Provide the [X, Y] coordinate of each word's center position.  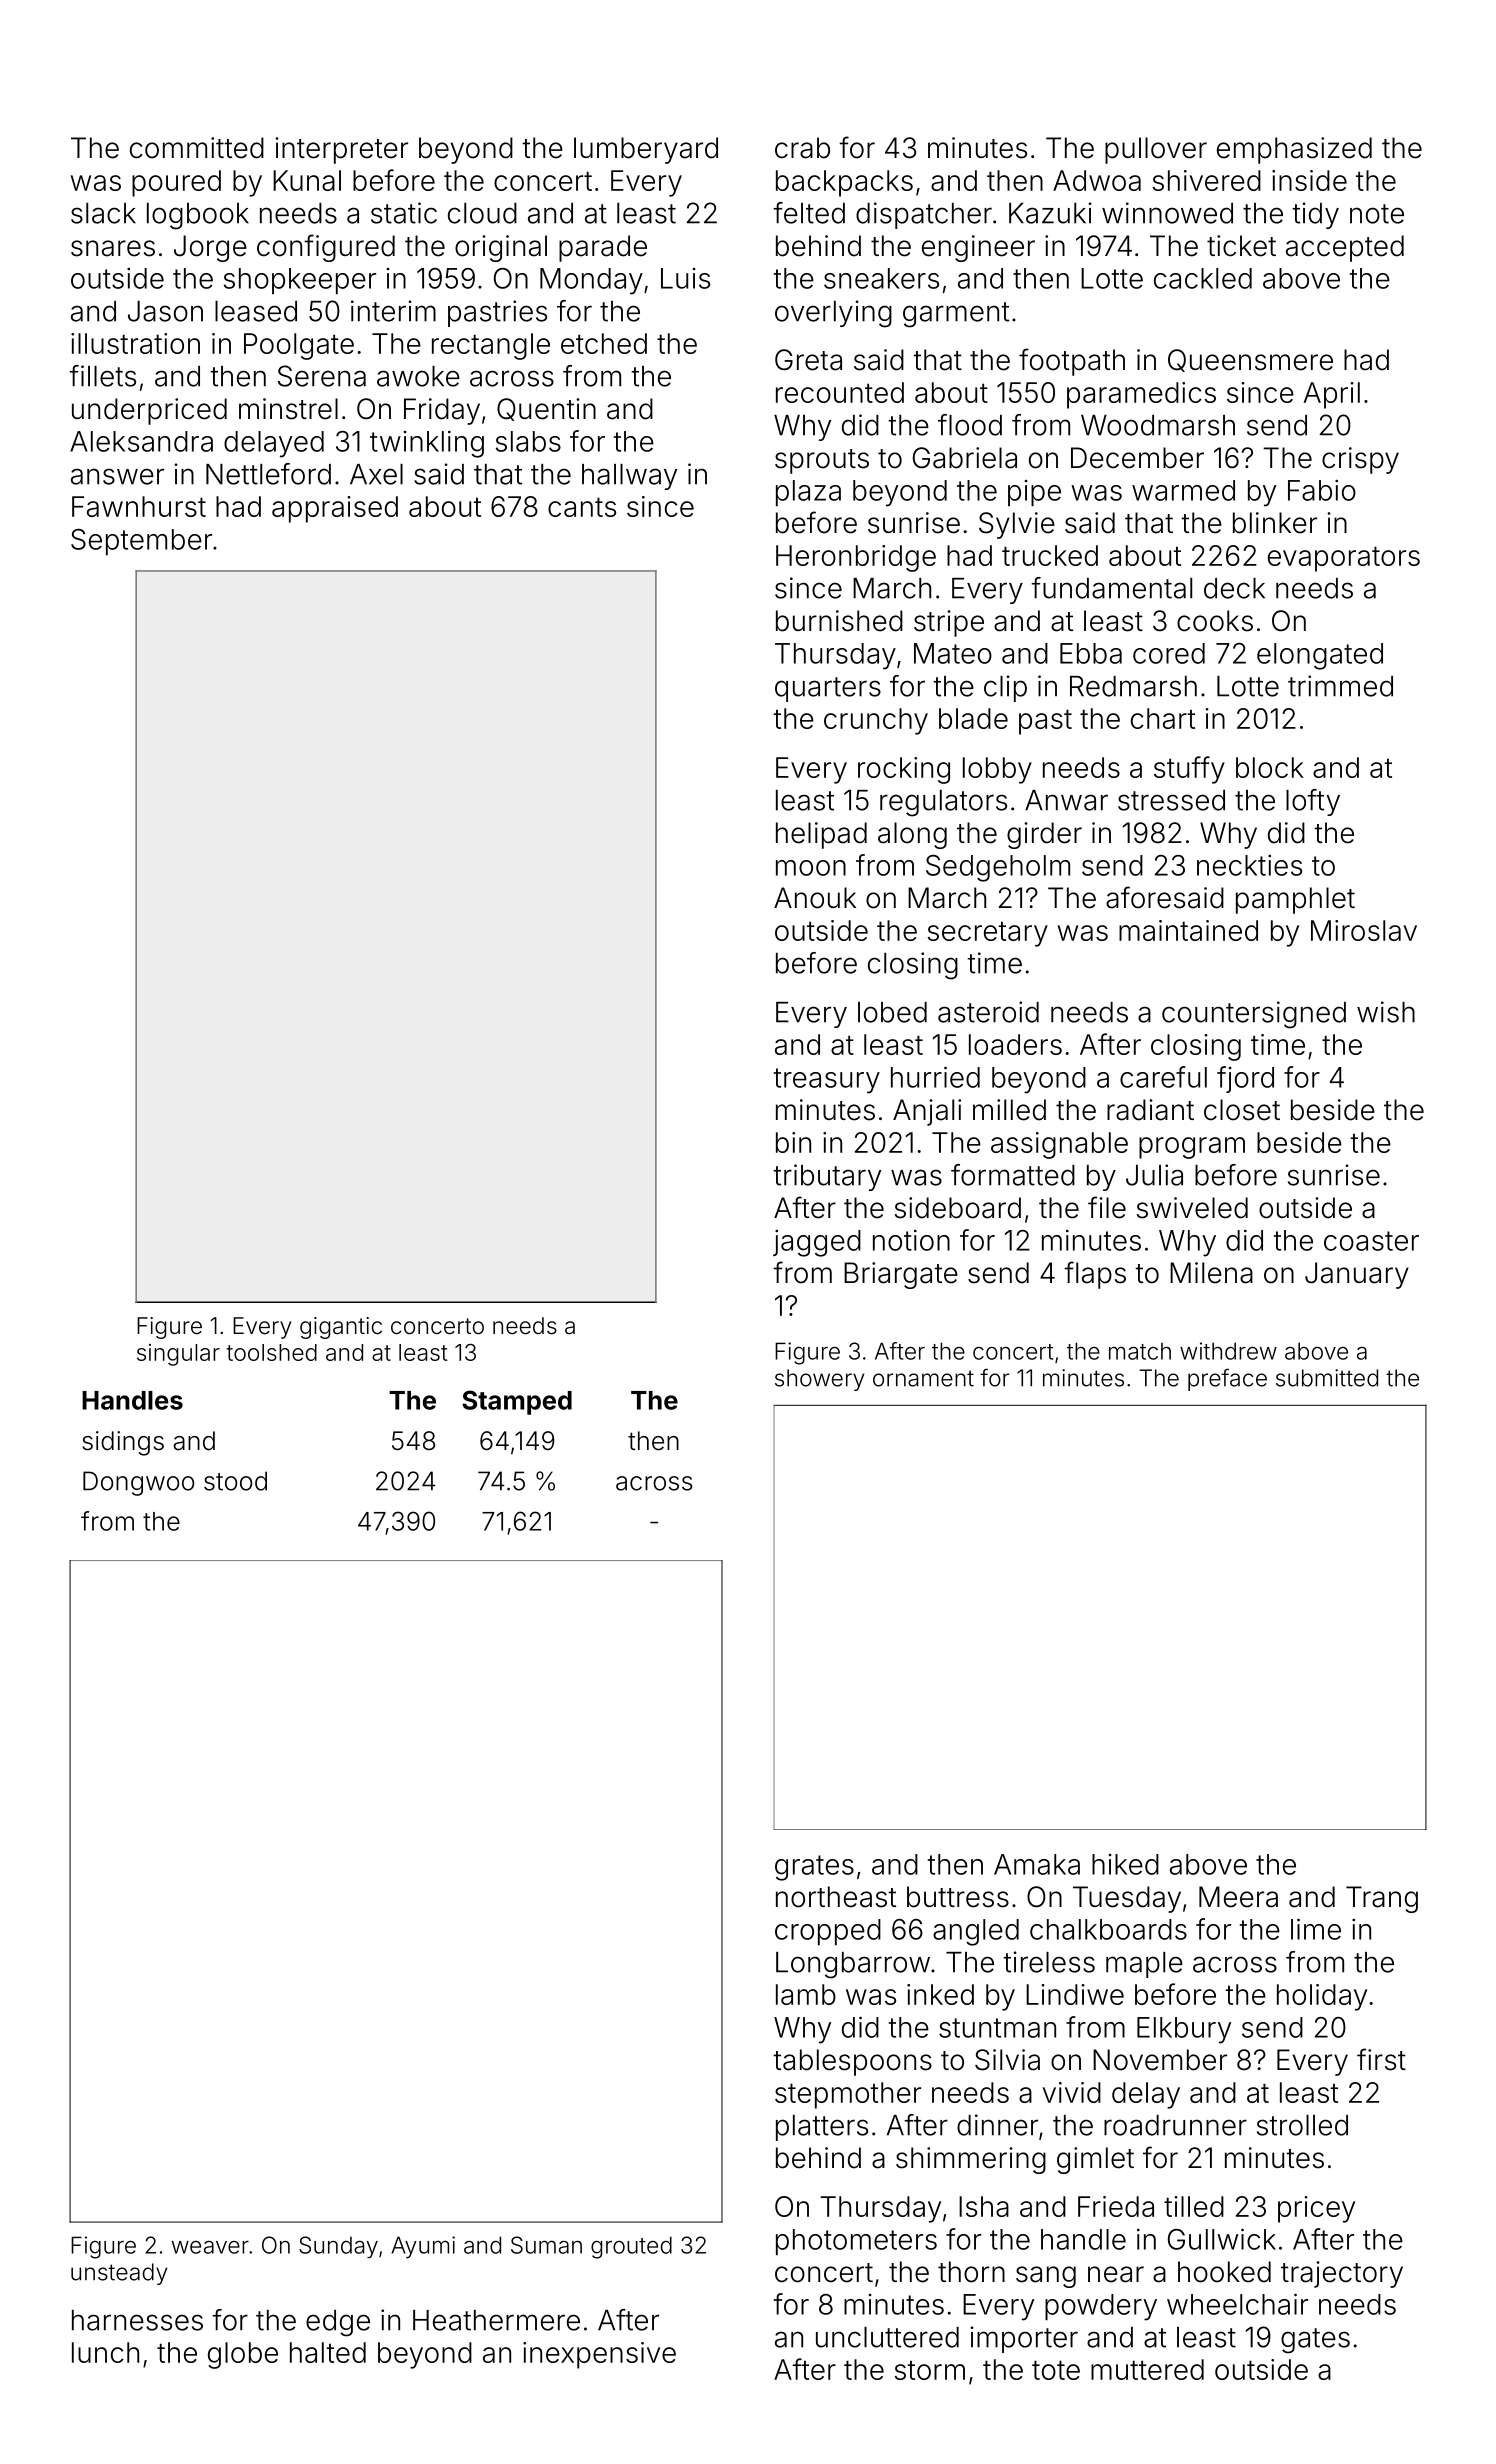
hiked [1125, 1864]
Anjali [927, 1112]
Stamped [517, 1402]
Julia [1154, 1175]
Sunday [338, 2247]
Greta [808, 360]
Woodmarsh [1158, 425]
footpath [1072, 362]
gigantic [341, 1328]
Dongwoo [138, 1483]
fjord [1245, 1079]
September [141, 542]
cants [582, 507]
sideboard [958, 1208]
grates [814, 1868]
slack [103, 213]
